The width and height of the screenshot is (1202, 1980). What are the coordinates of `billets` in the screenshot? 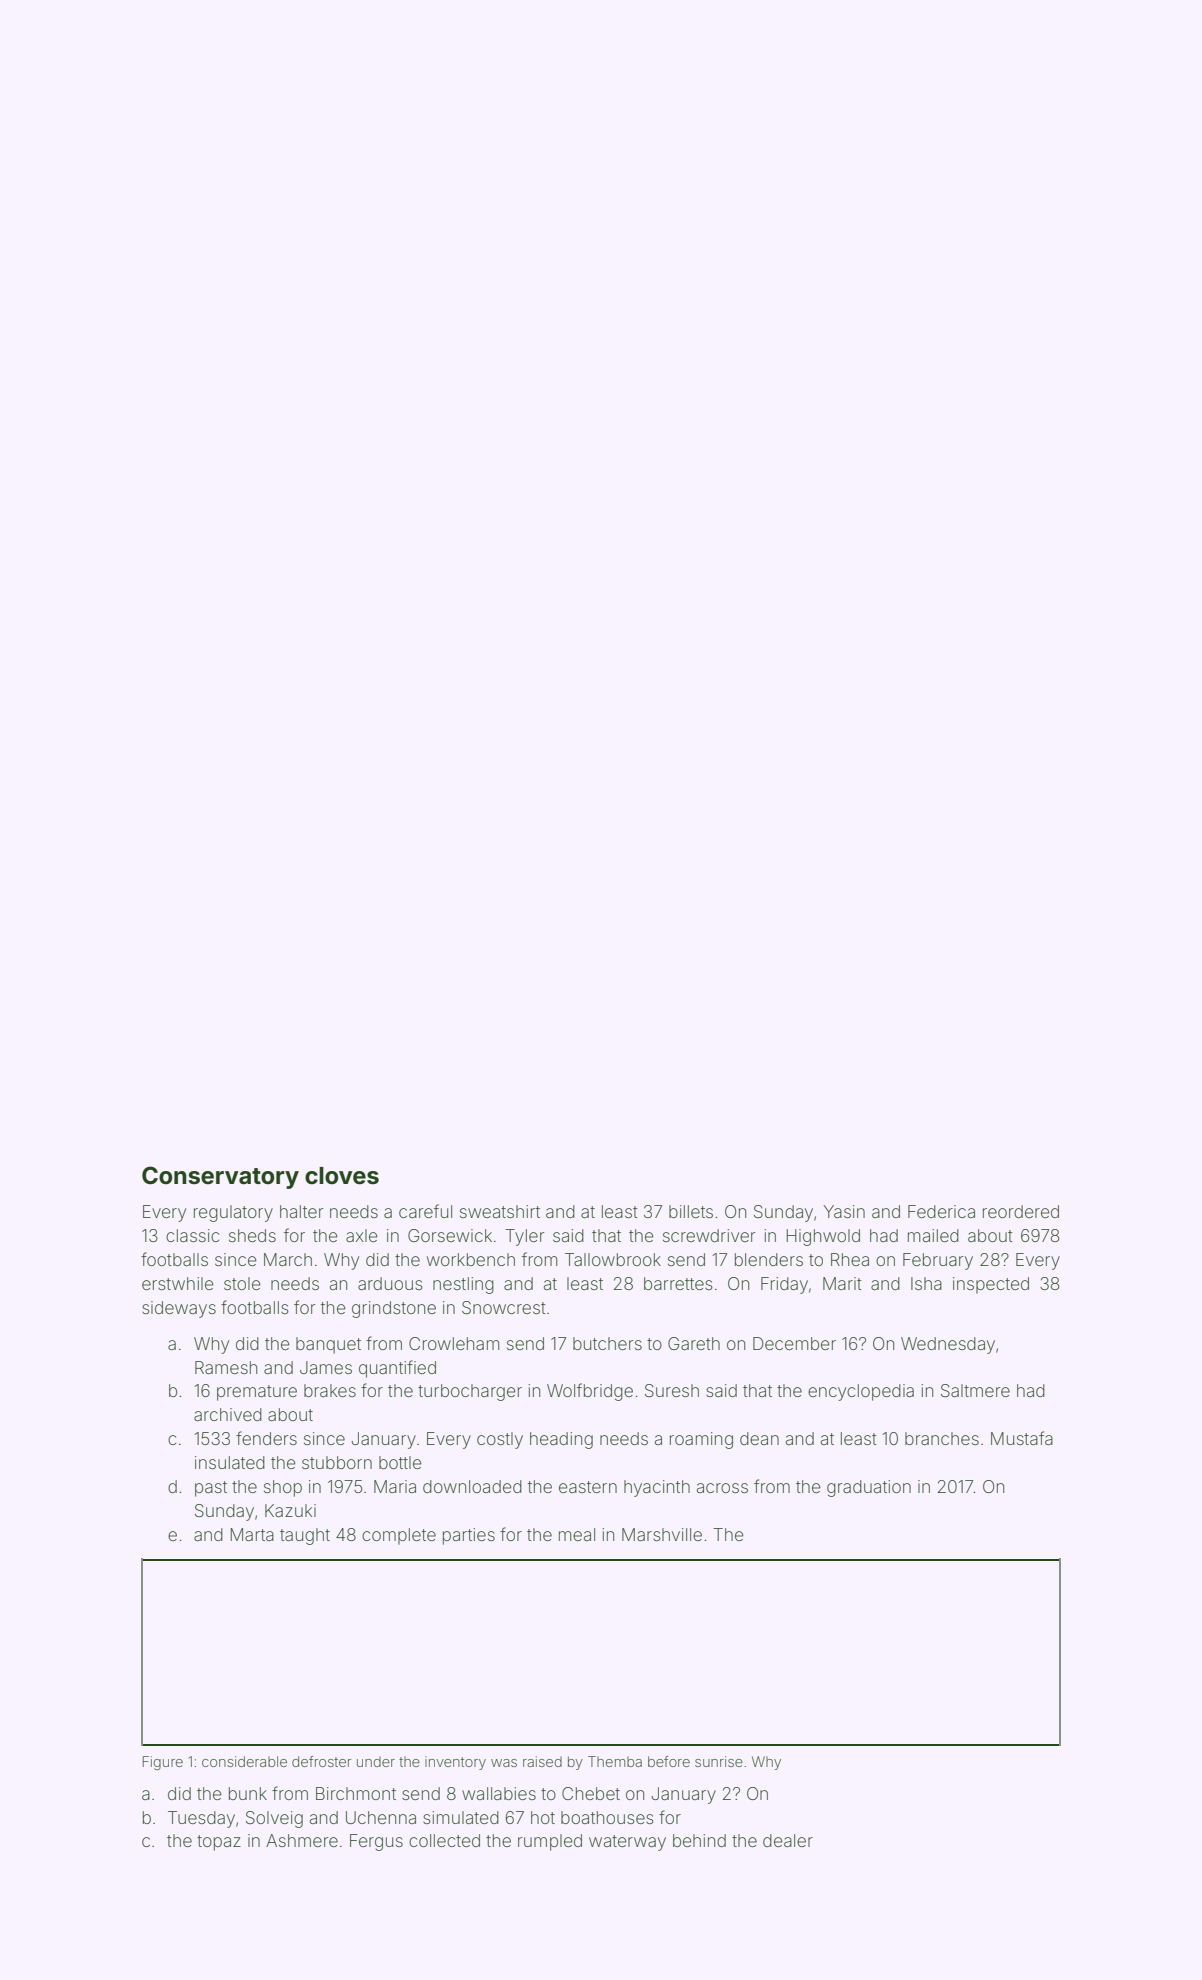 It's located at (691, 1211).
